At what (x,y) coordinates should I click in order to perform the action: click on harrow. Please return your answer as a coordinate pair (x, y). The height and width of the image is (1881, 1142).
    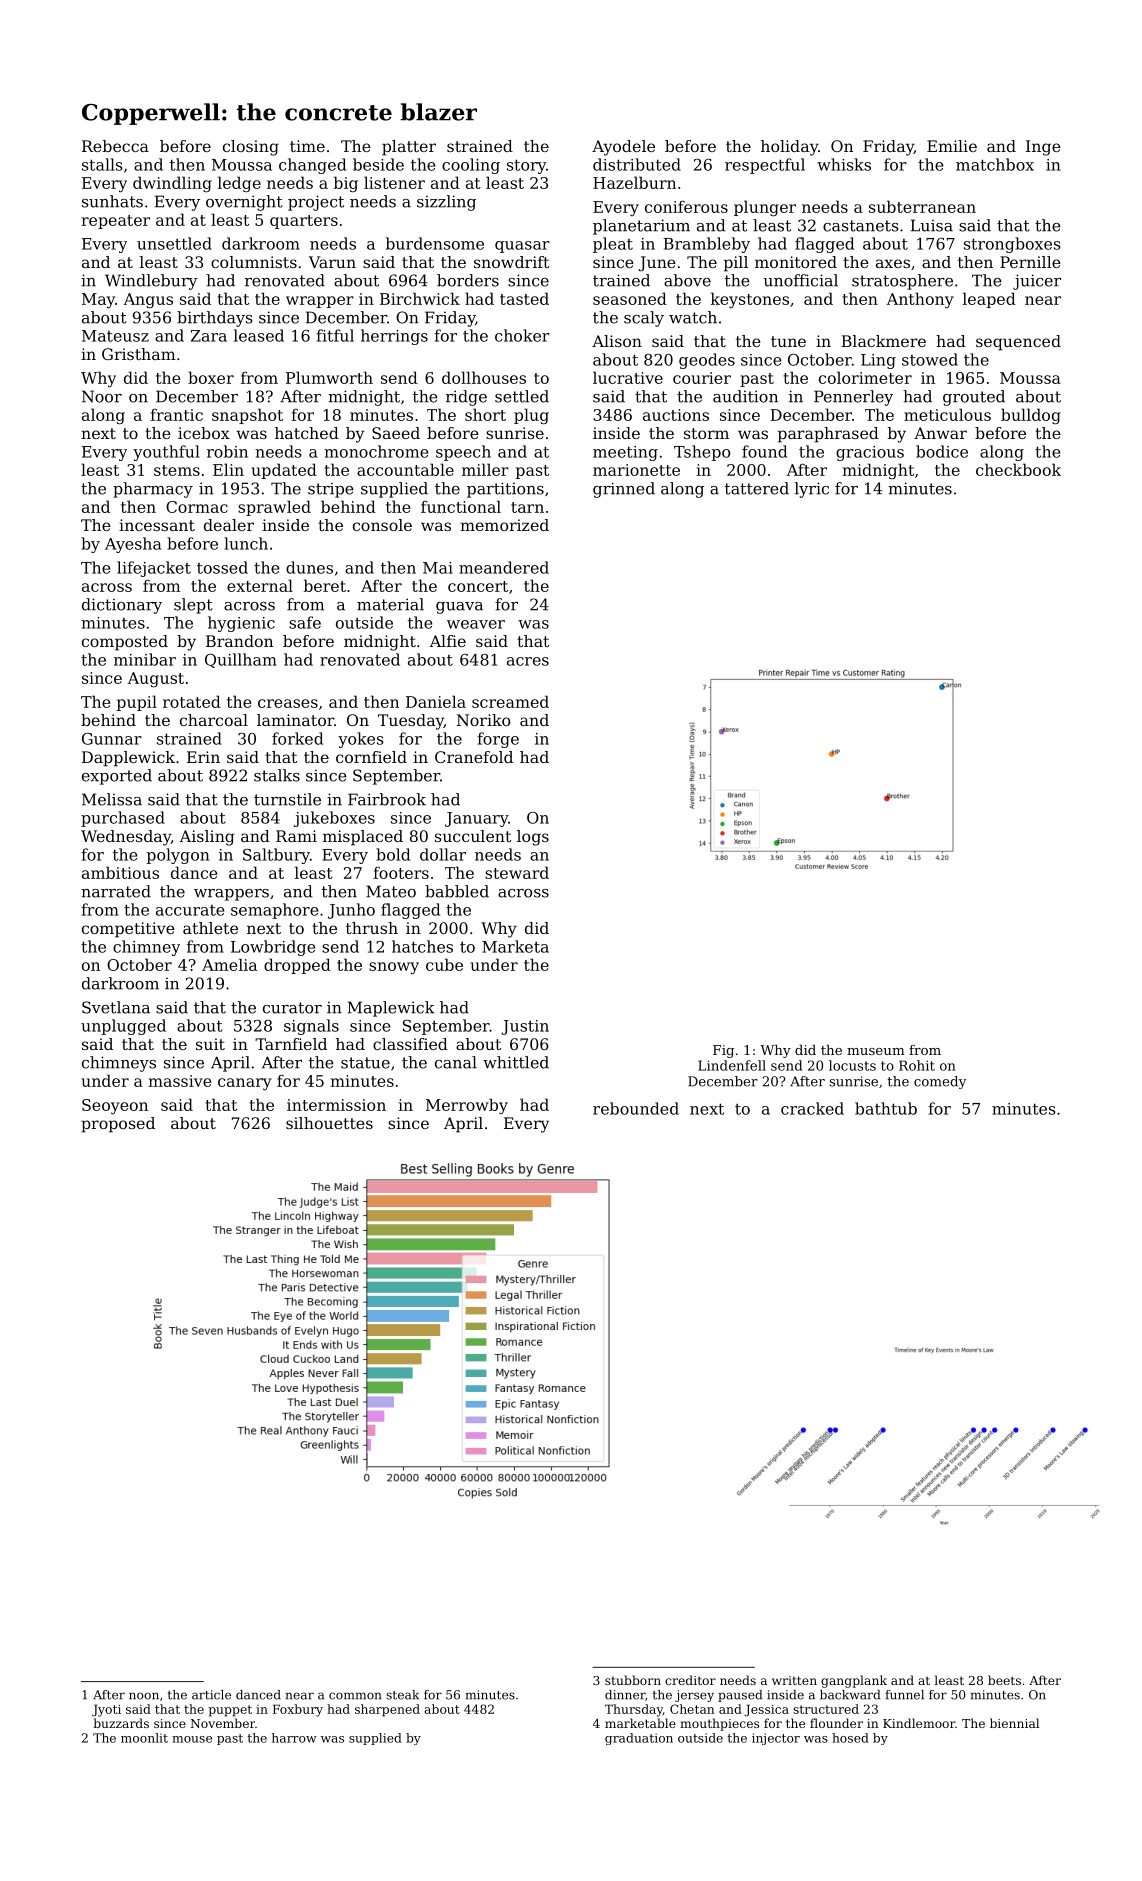
    Looking at the image, I should click on (294, 1738).
